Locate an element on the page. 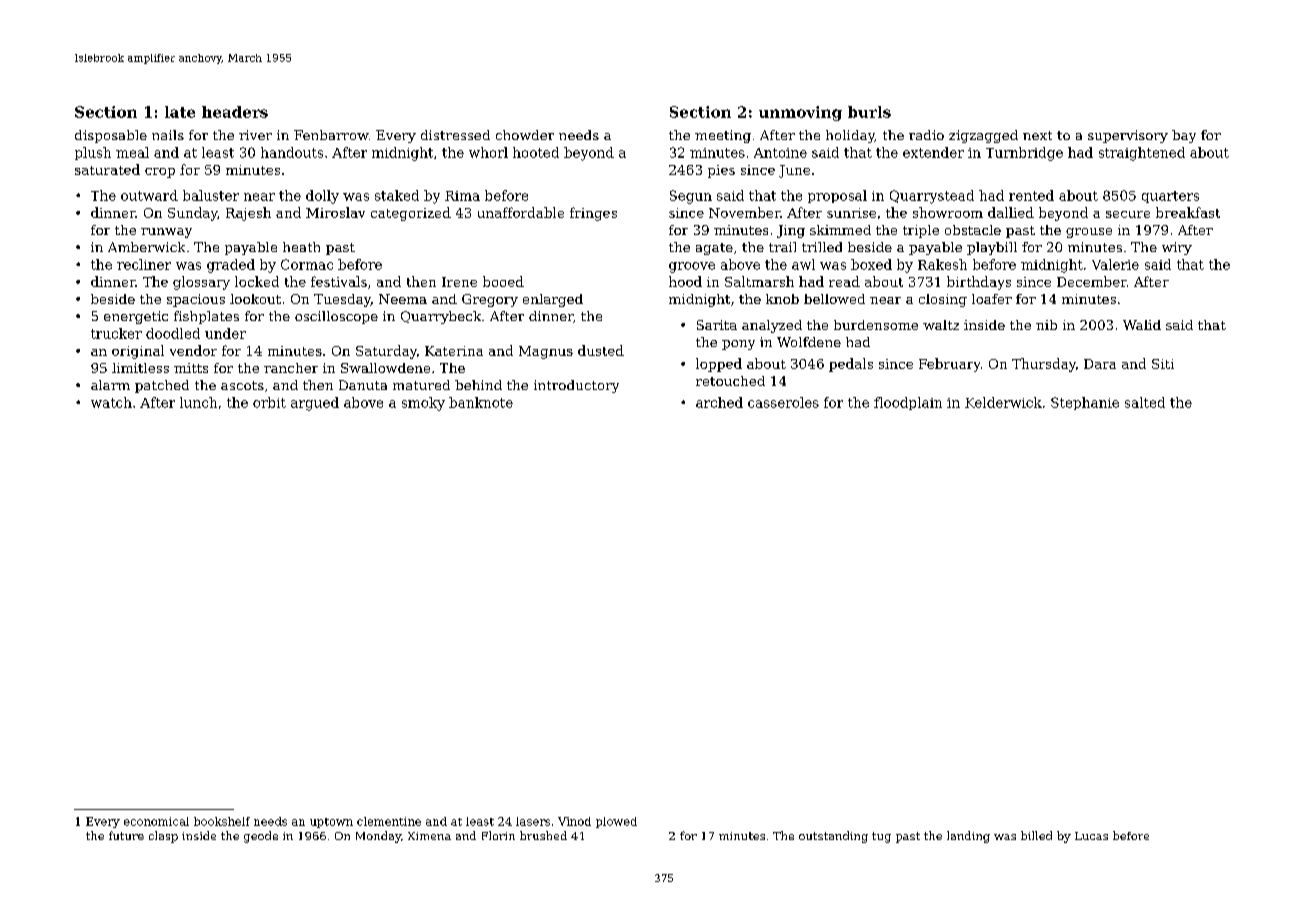 This page has width=1308, height=924. floodplain is located at coordinates (908, 403).
